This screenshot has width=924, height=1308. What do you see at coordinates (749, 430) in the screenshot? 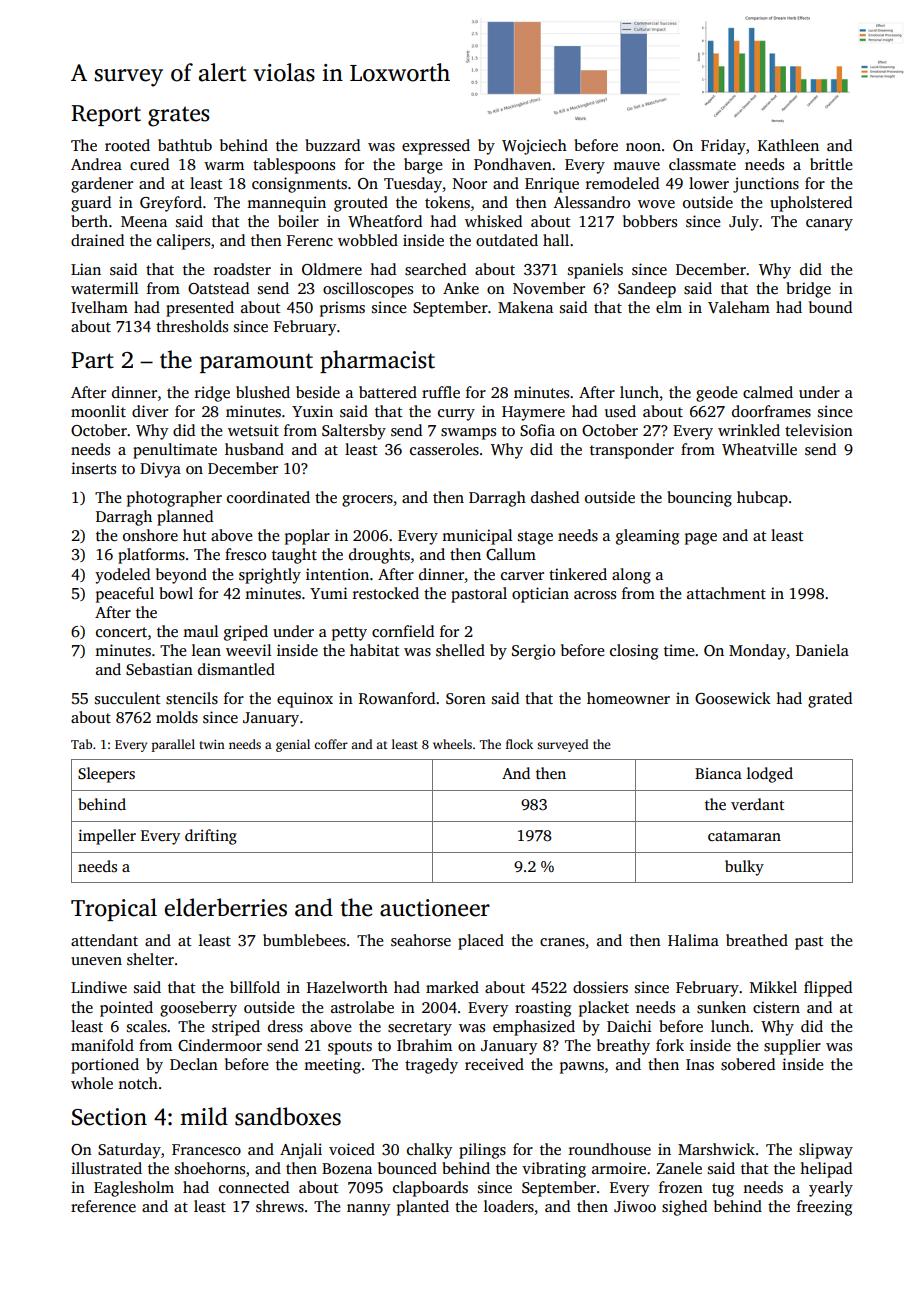
I see `wrinkled` at bounding box center [749, 430].
